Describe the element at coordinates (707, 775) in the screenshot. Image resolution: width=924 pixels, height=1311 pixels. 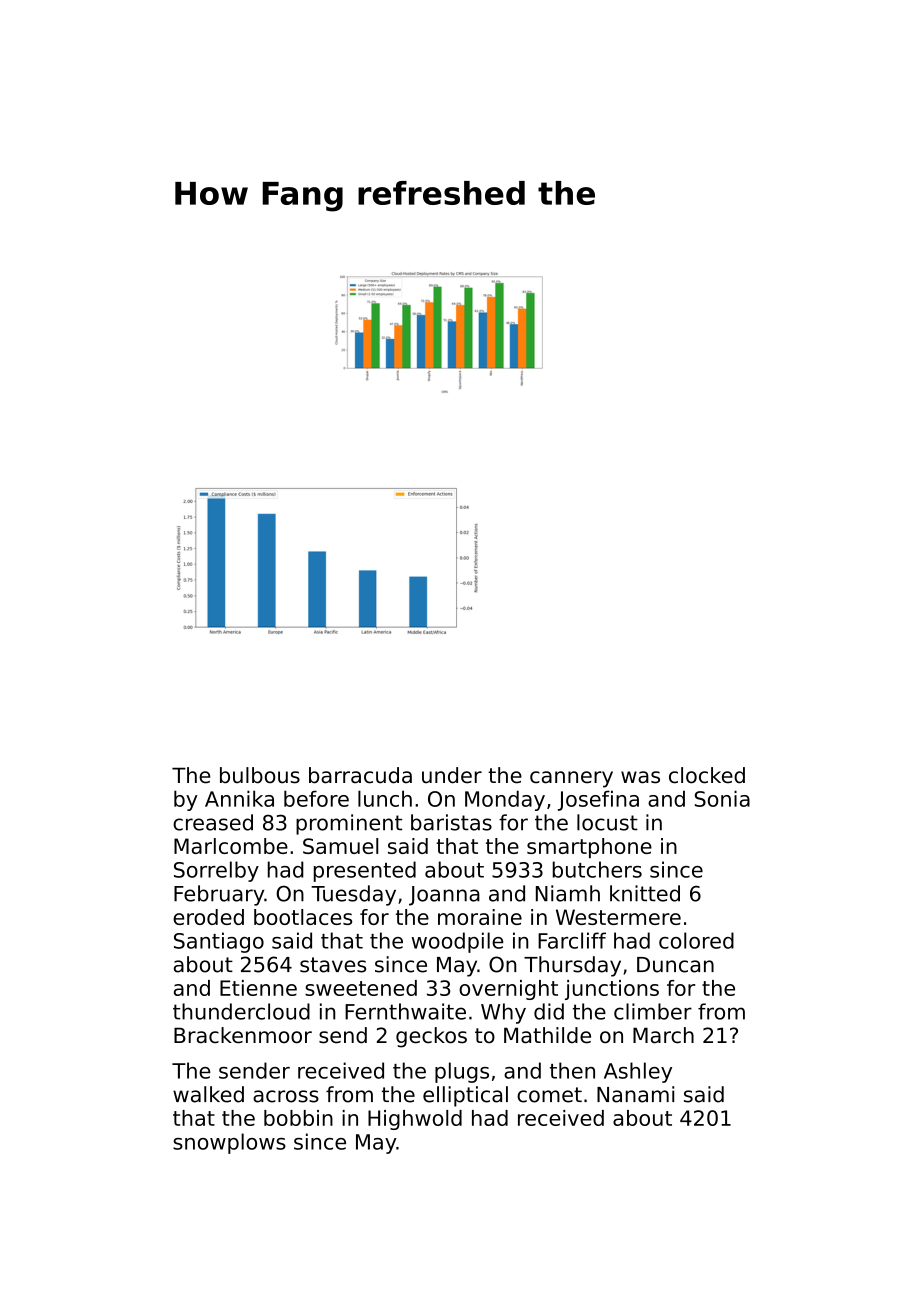
I see `clocked` at that location.
